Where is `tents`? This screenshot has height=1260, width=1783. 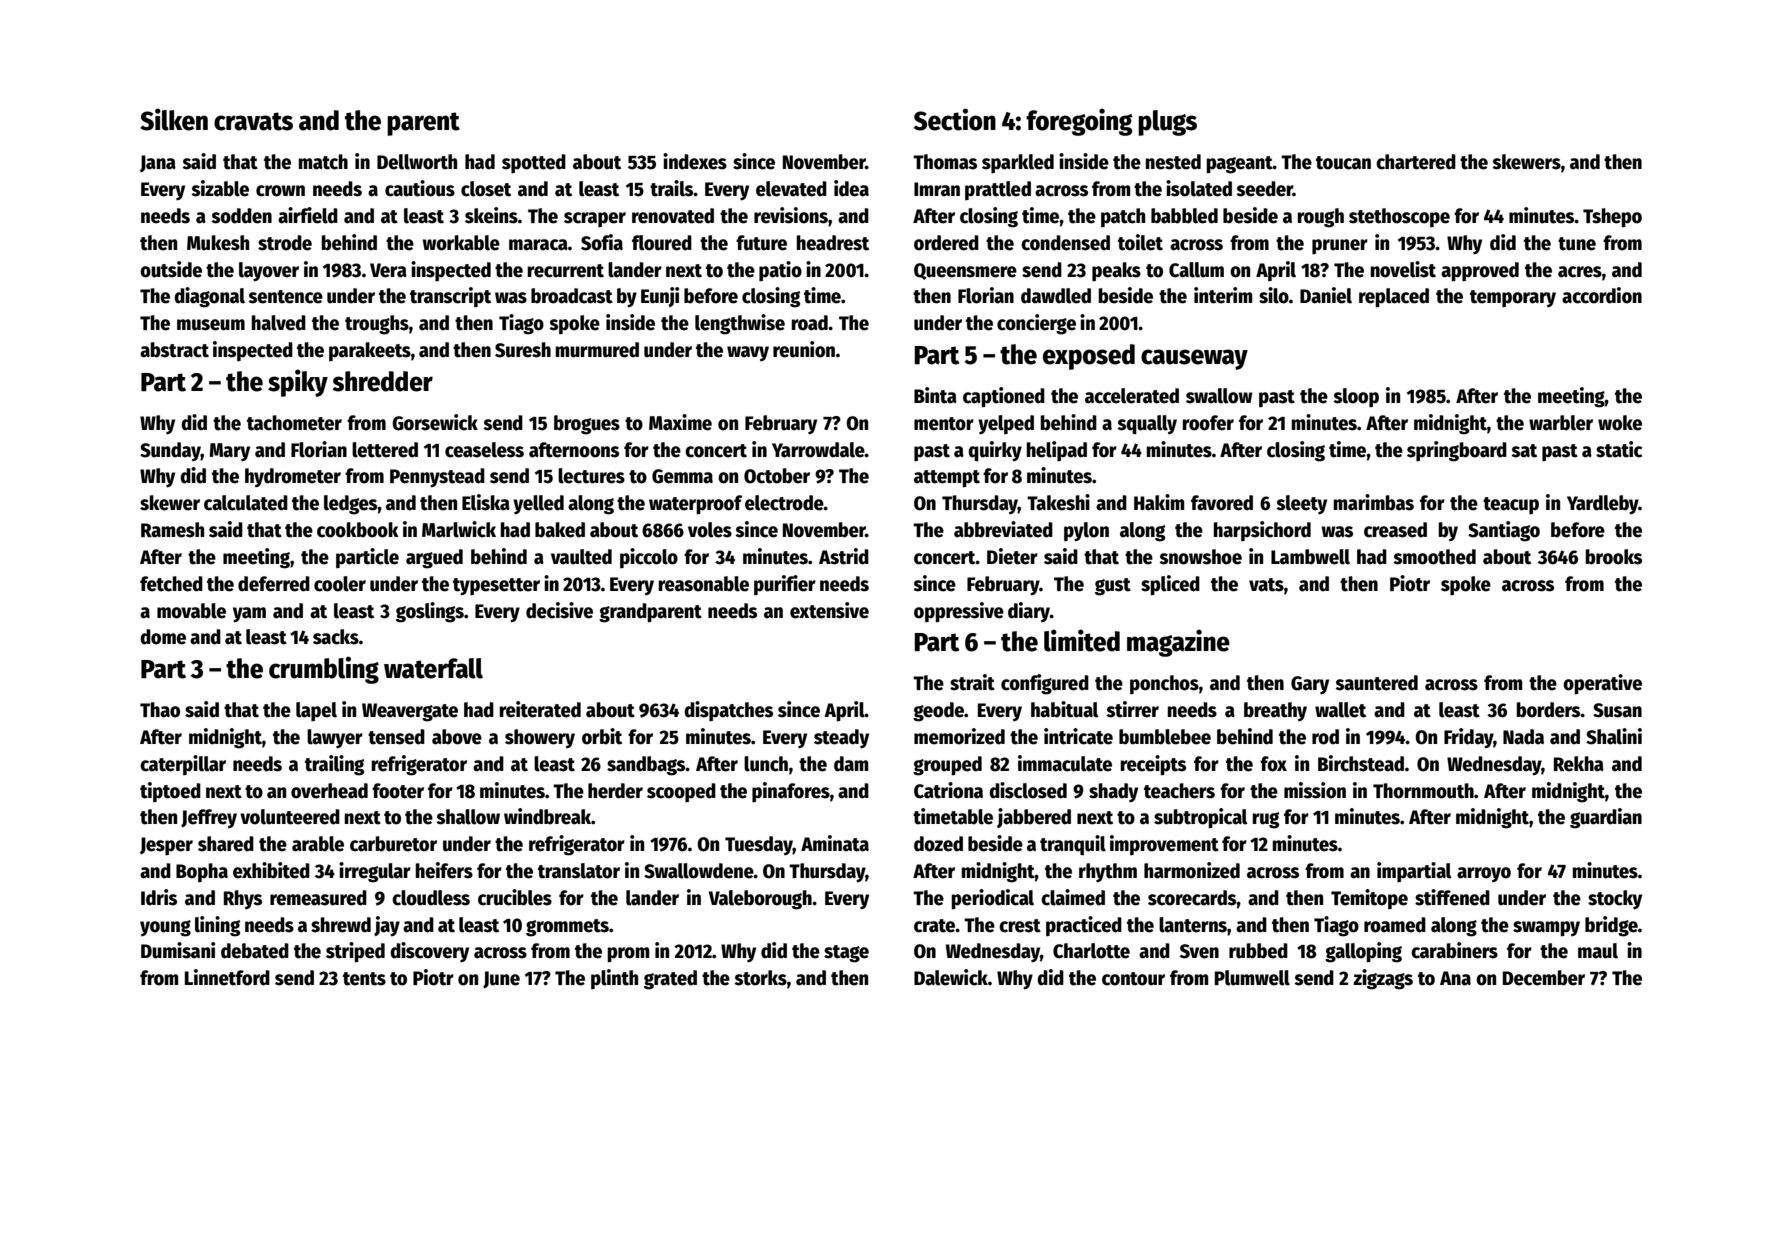 tents is located at coordinates (364, 979).
